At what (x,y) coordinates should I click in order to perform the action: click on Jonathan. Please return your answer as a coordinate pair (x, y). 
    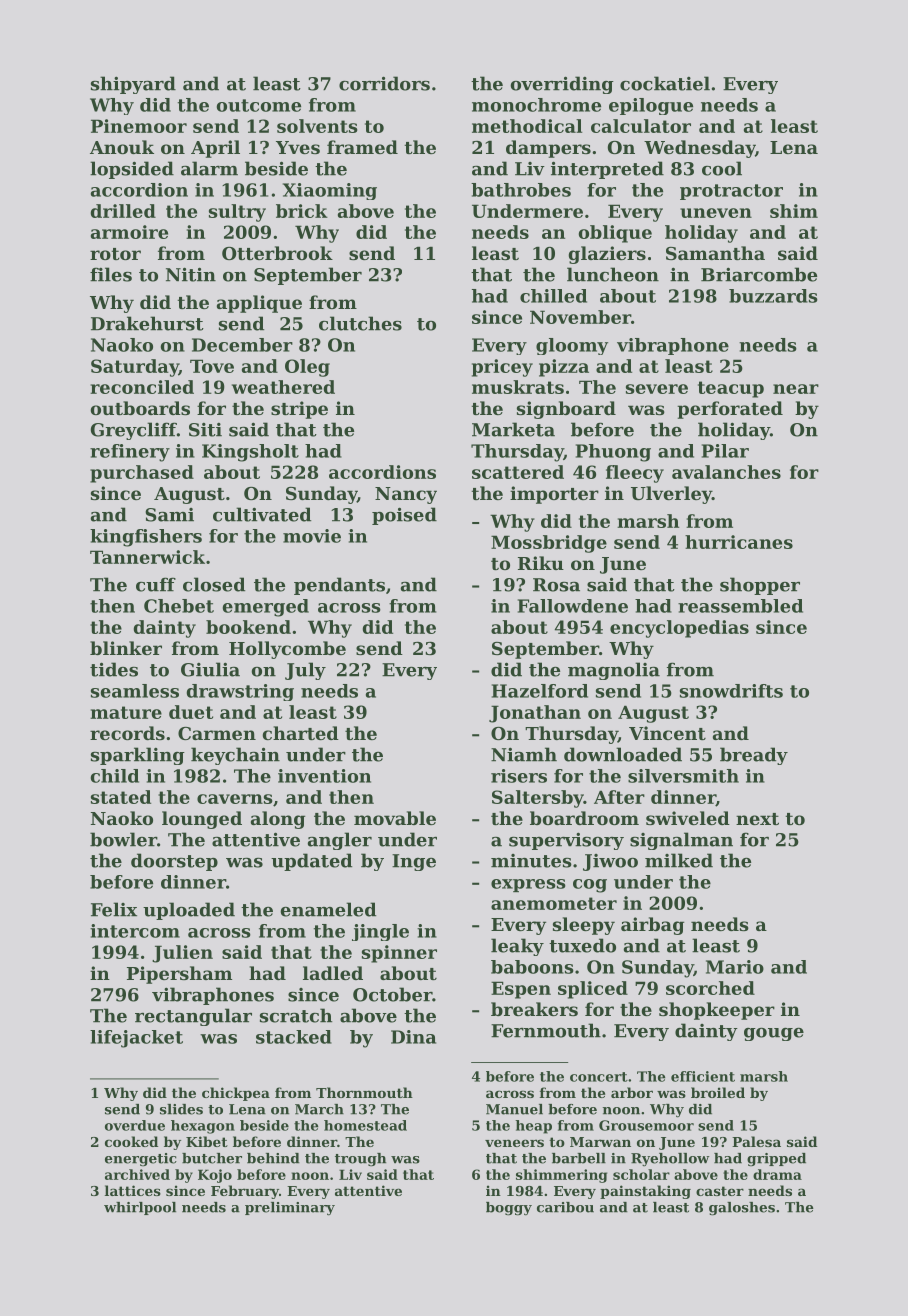
    Looking at the image, I should click on (535, 714).
